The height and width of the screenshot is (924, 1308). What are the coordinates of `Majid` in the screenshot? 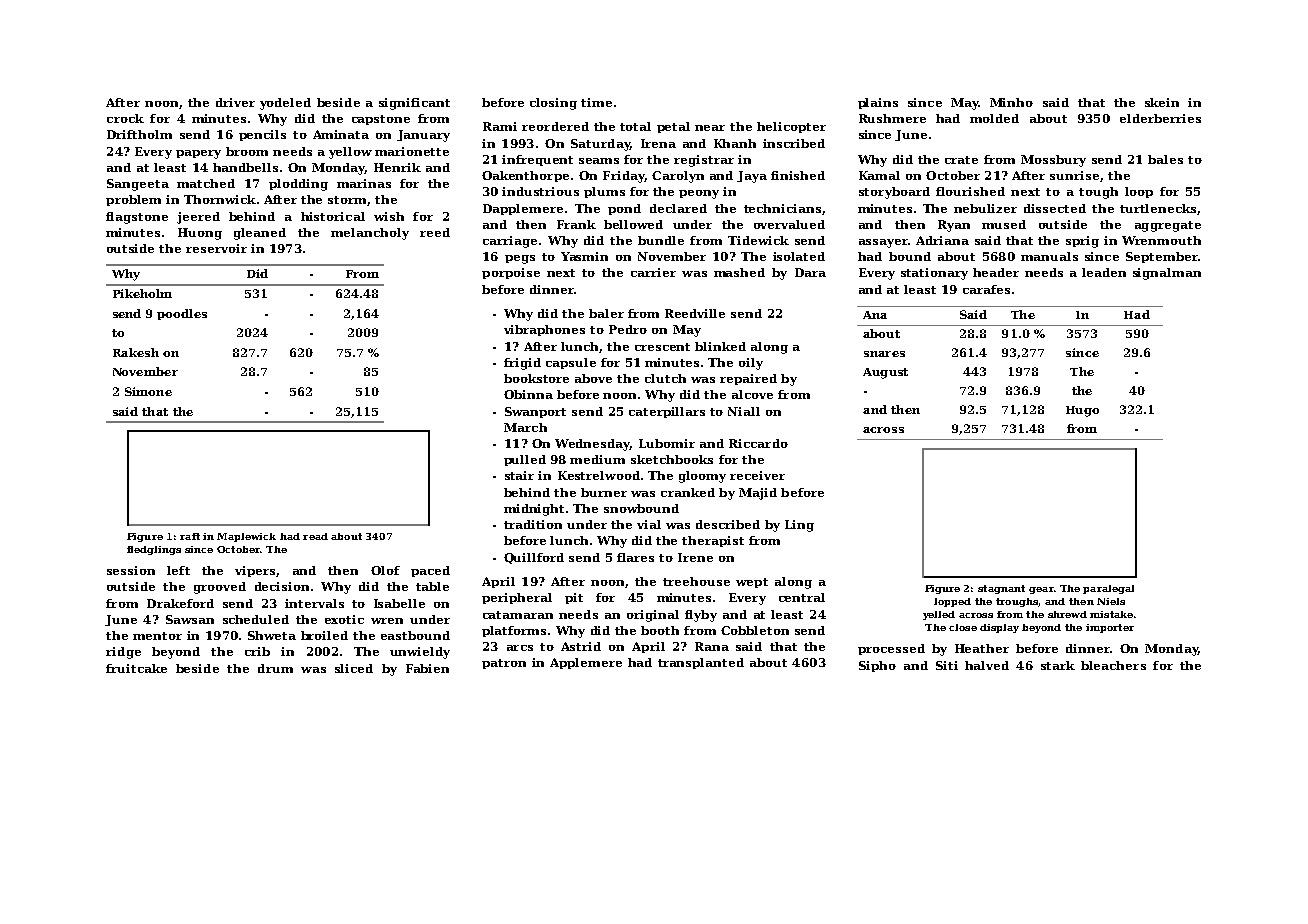 It's located at (758, 494).
